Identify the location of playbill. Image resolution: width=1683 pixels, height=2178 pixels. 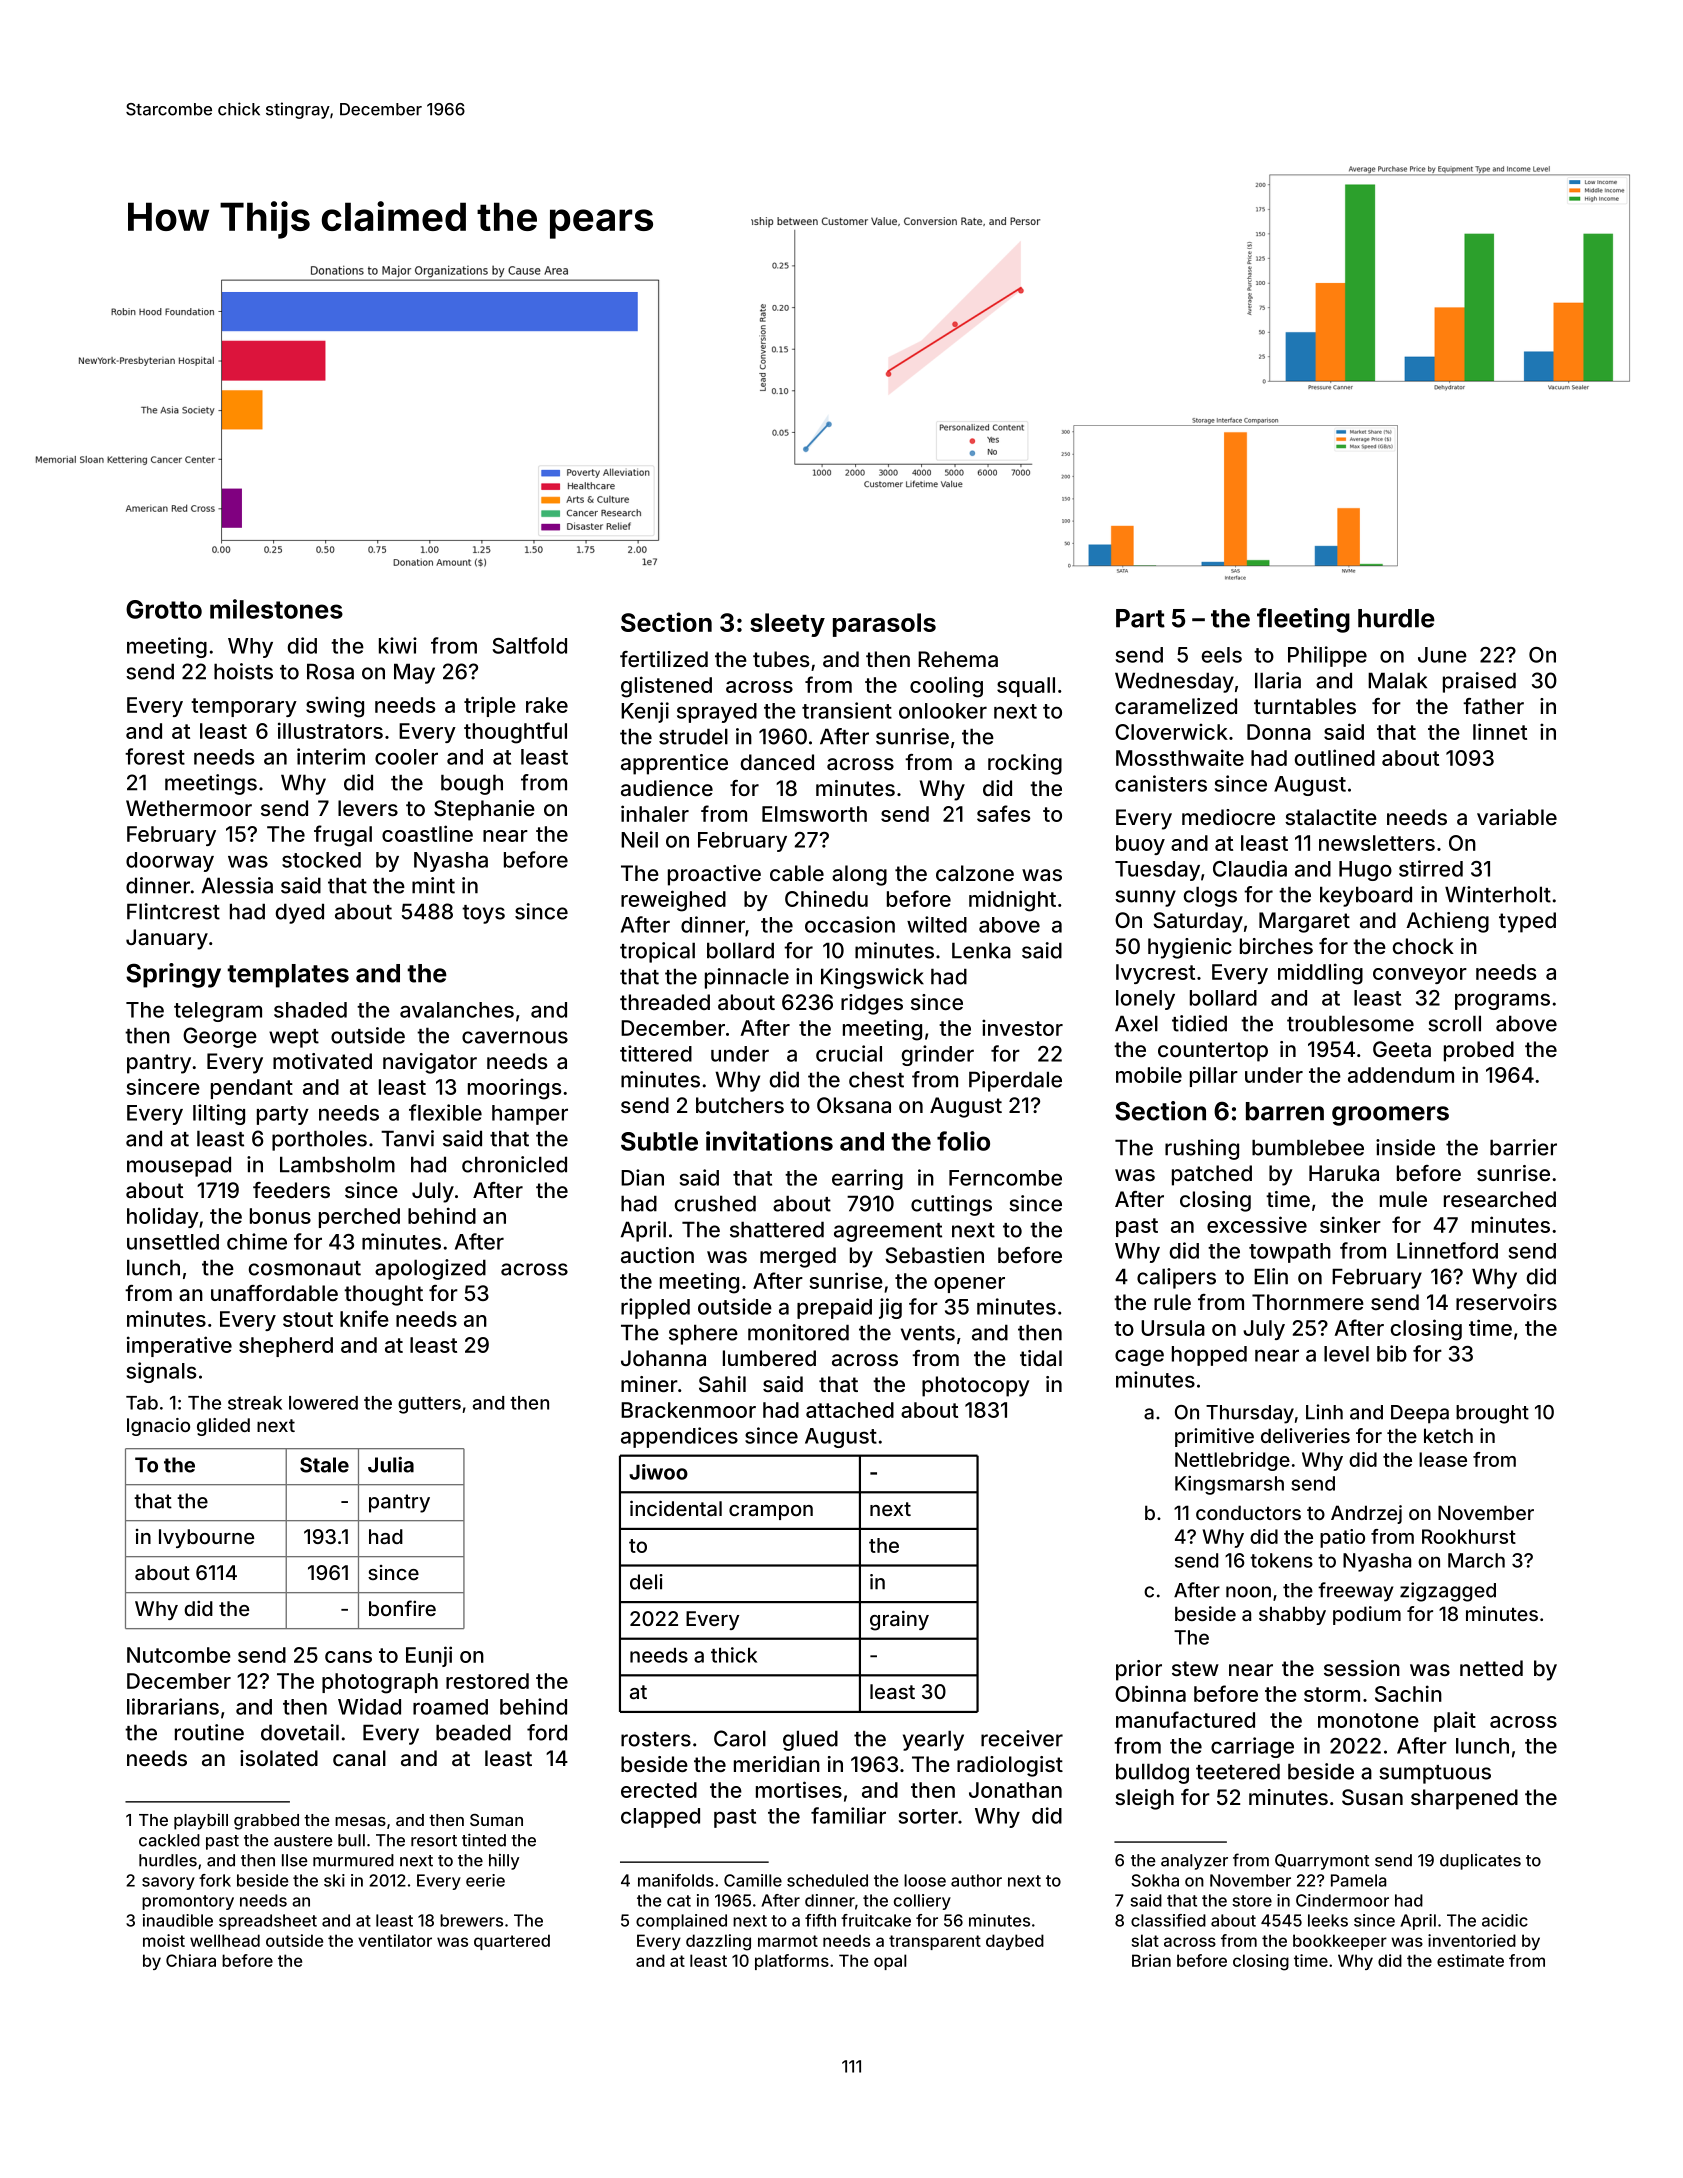
(201, 1821).
